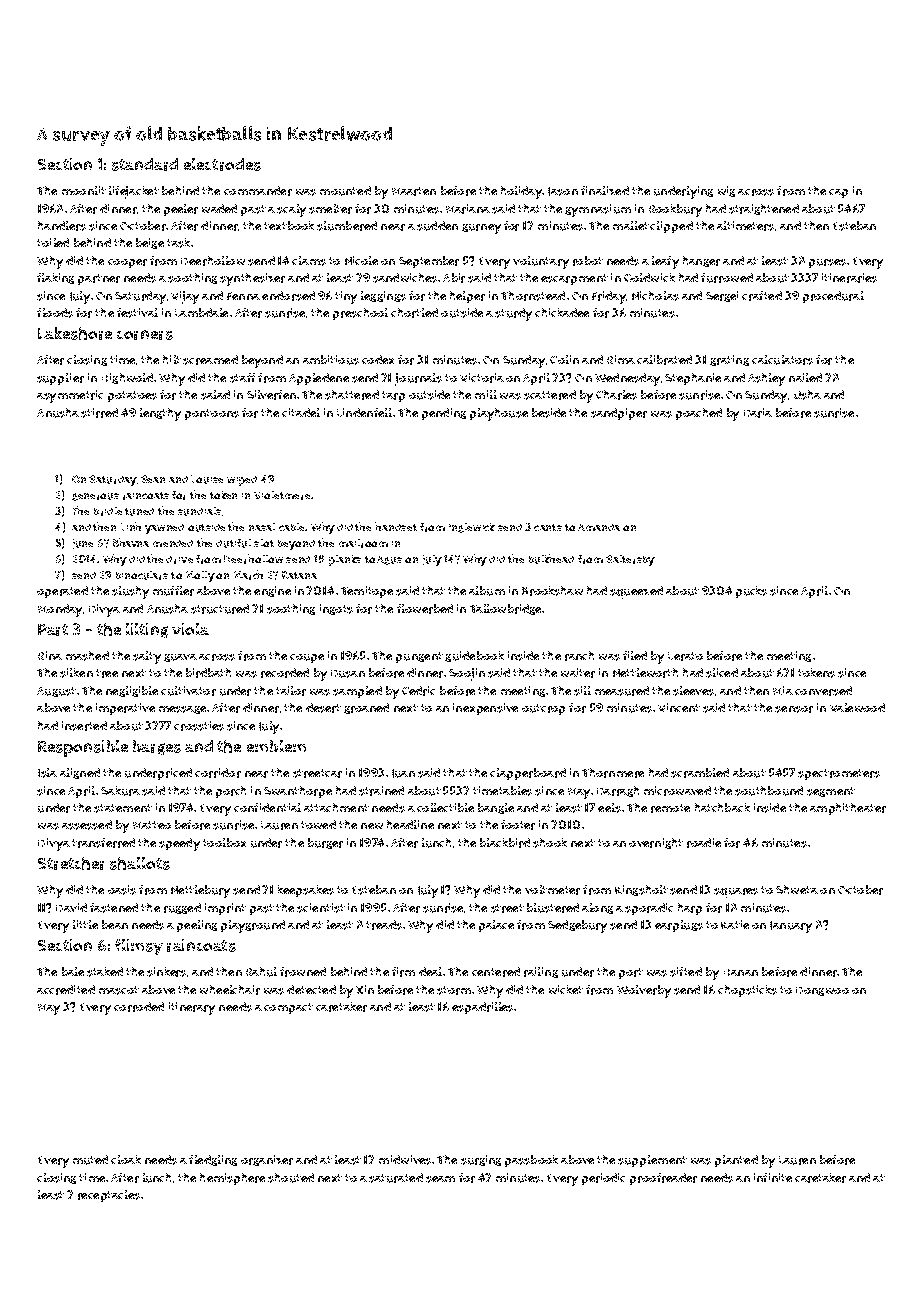  Describe the element at coordinates (396, 1178) in the screenshot. I see `saturated` at that location.
